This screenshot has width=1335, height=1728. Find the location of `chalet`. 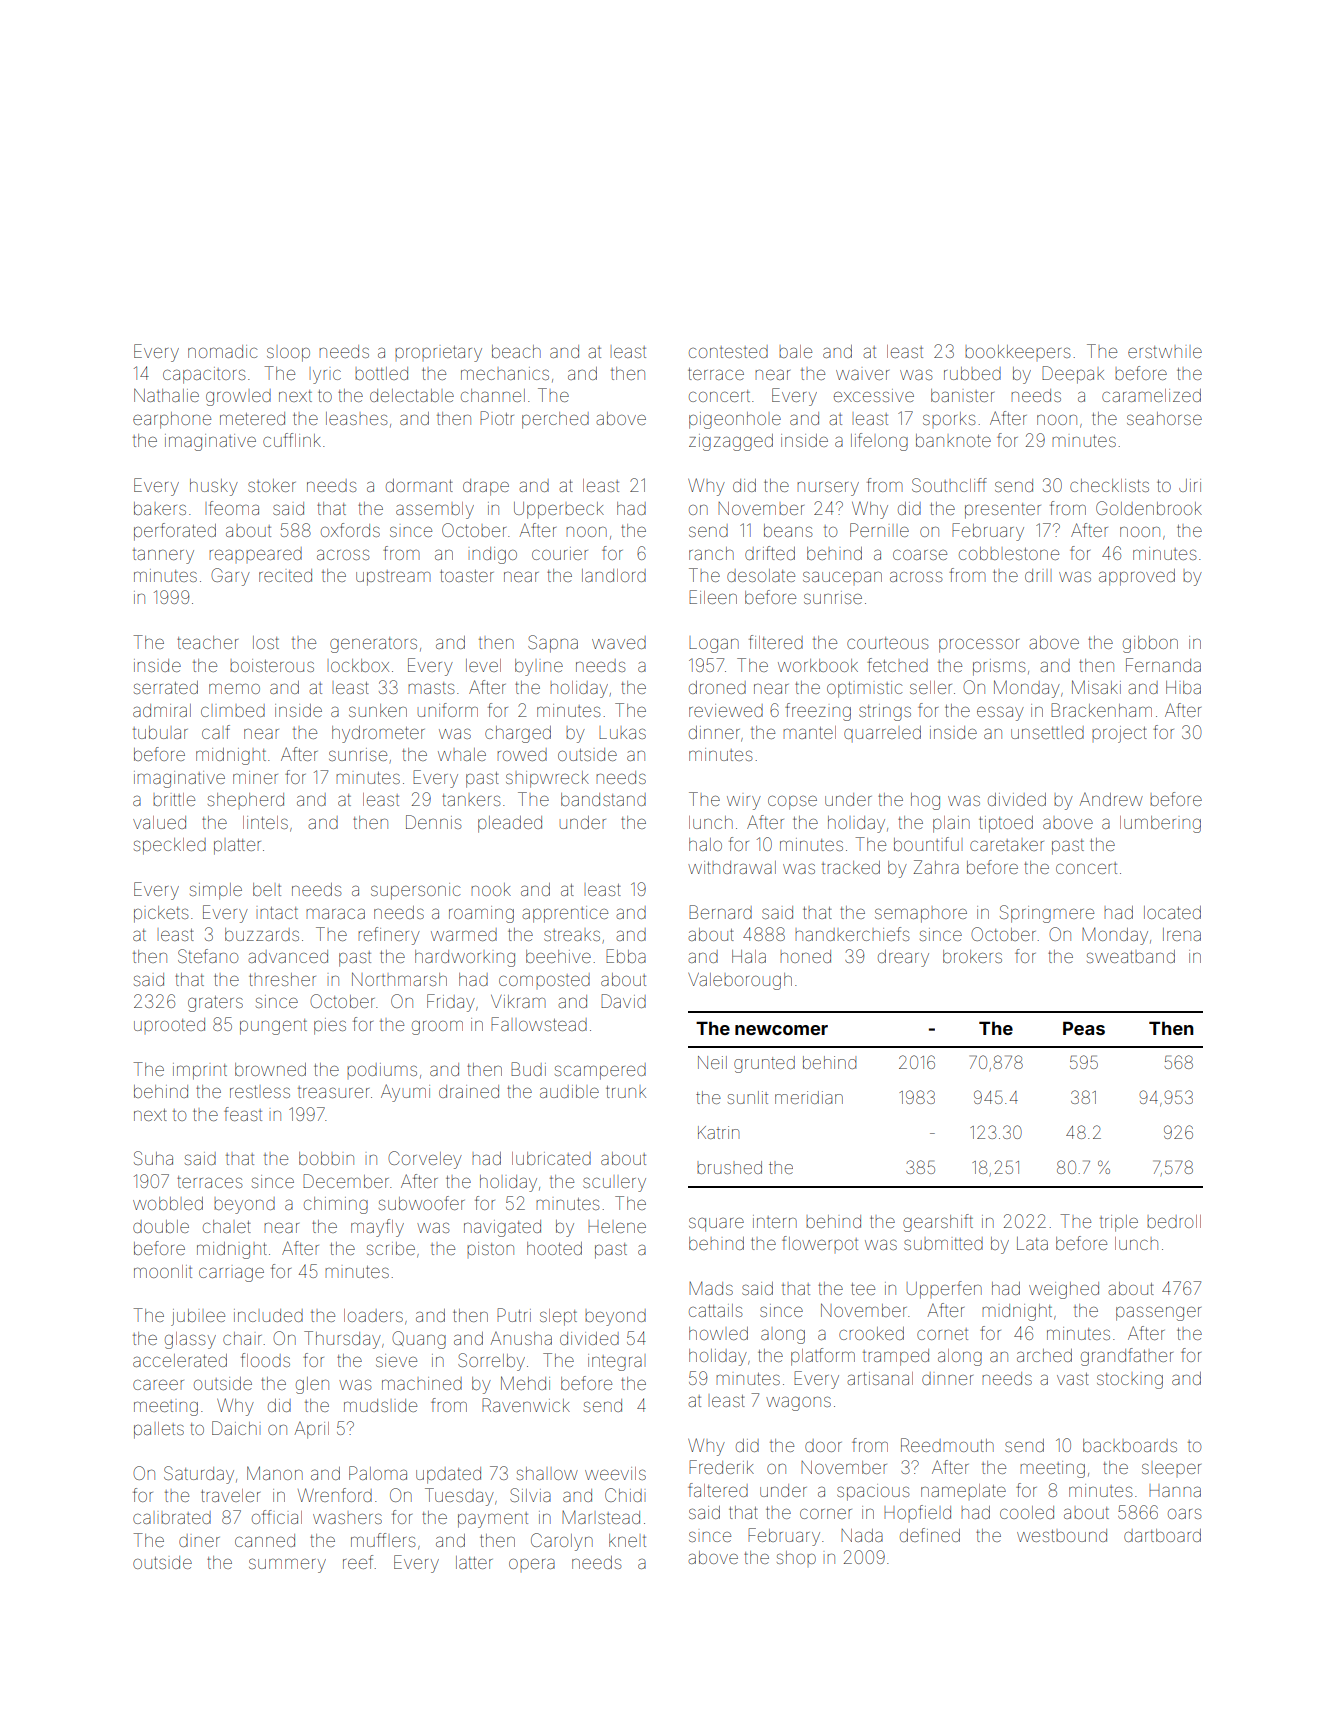

chalet is located at coordinates (227, 1226).
